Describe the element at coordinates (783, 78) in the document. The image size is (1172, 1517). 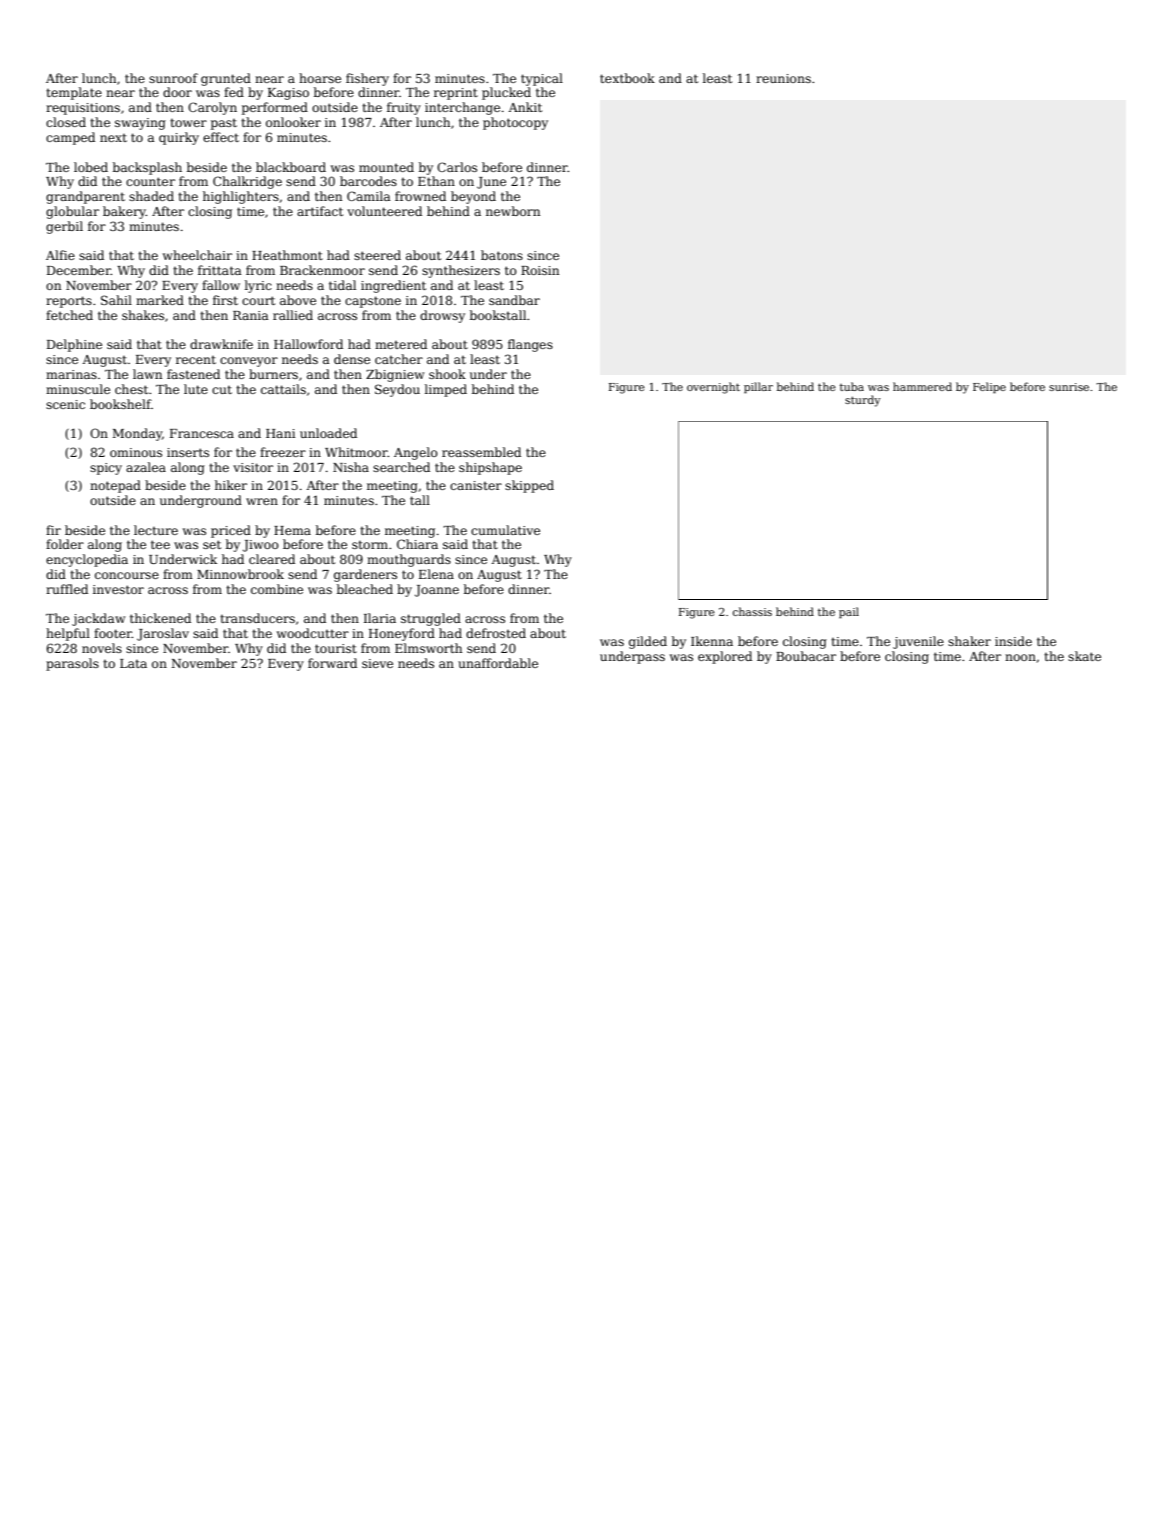
I see `reunions` at that location.
